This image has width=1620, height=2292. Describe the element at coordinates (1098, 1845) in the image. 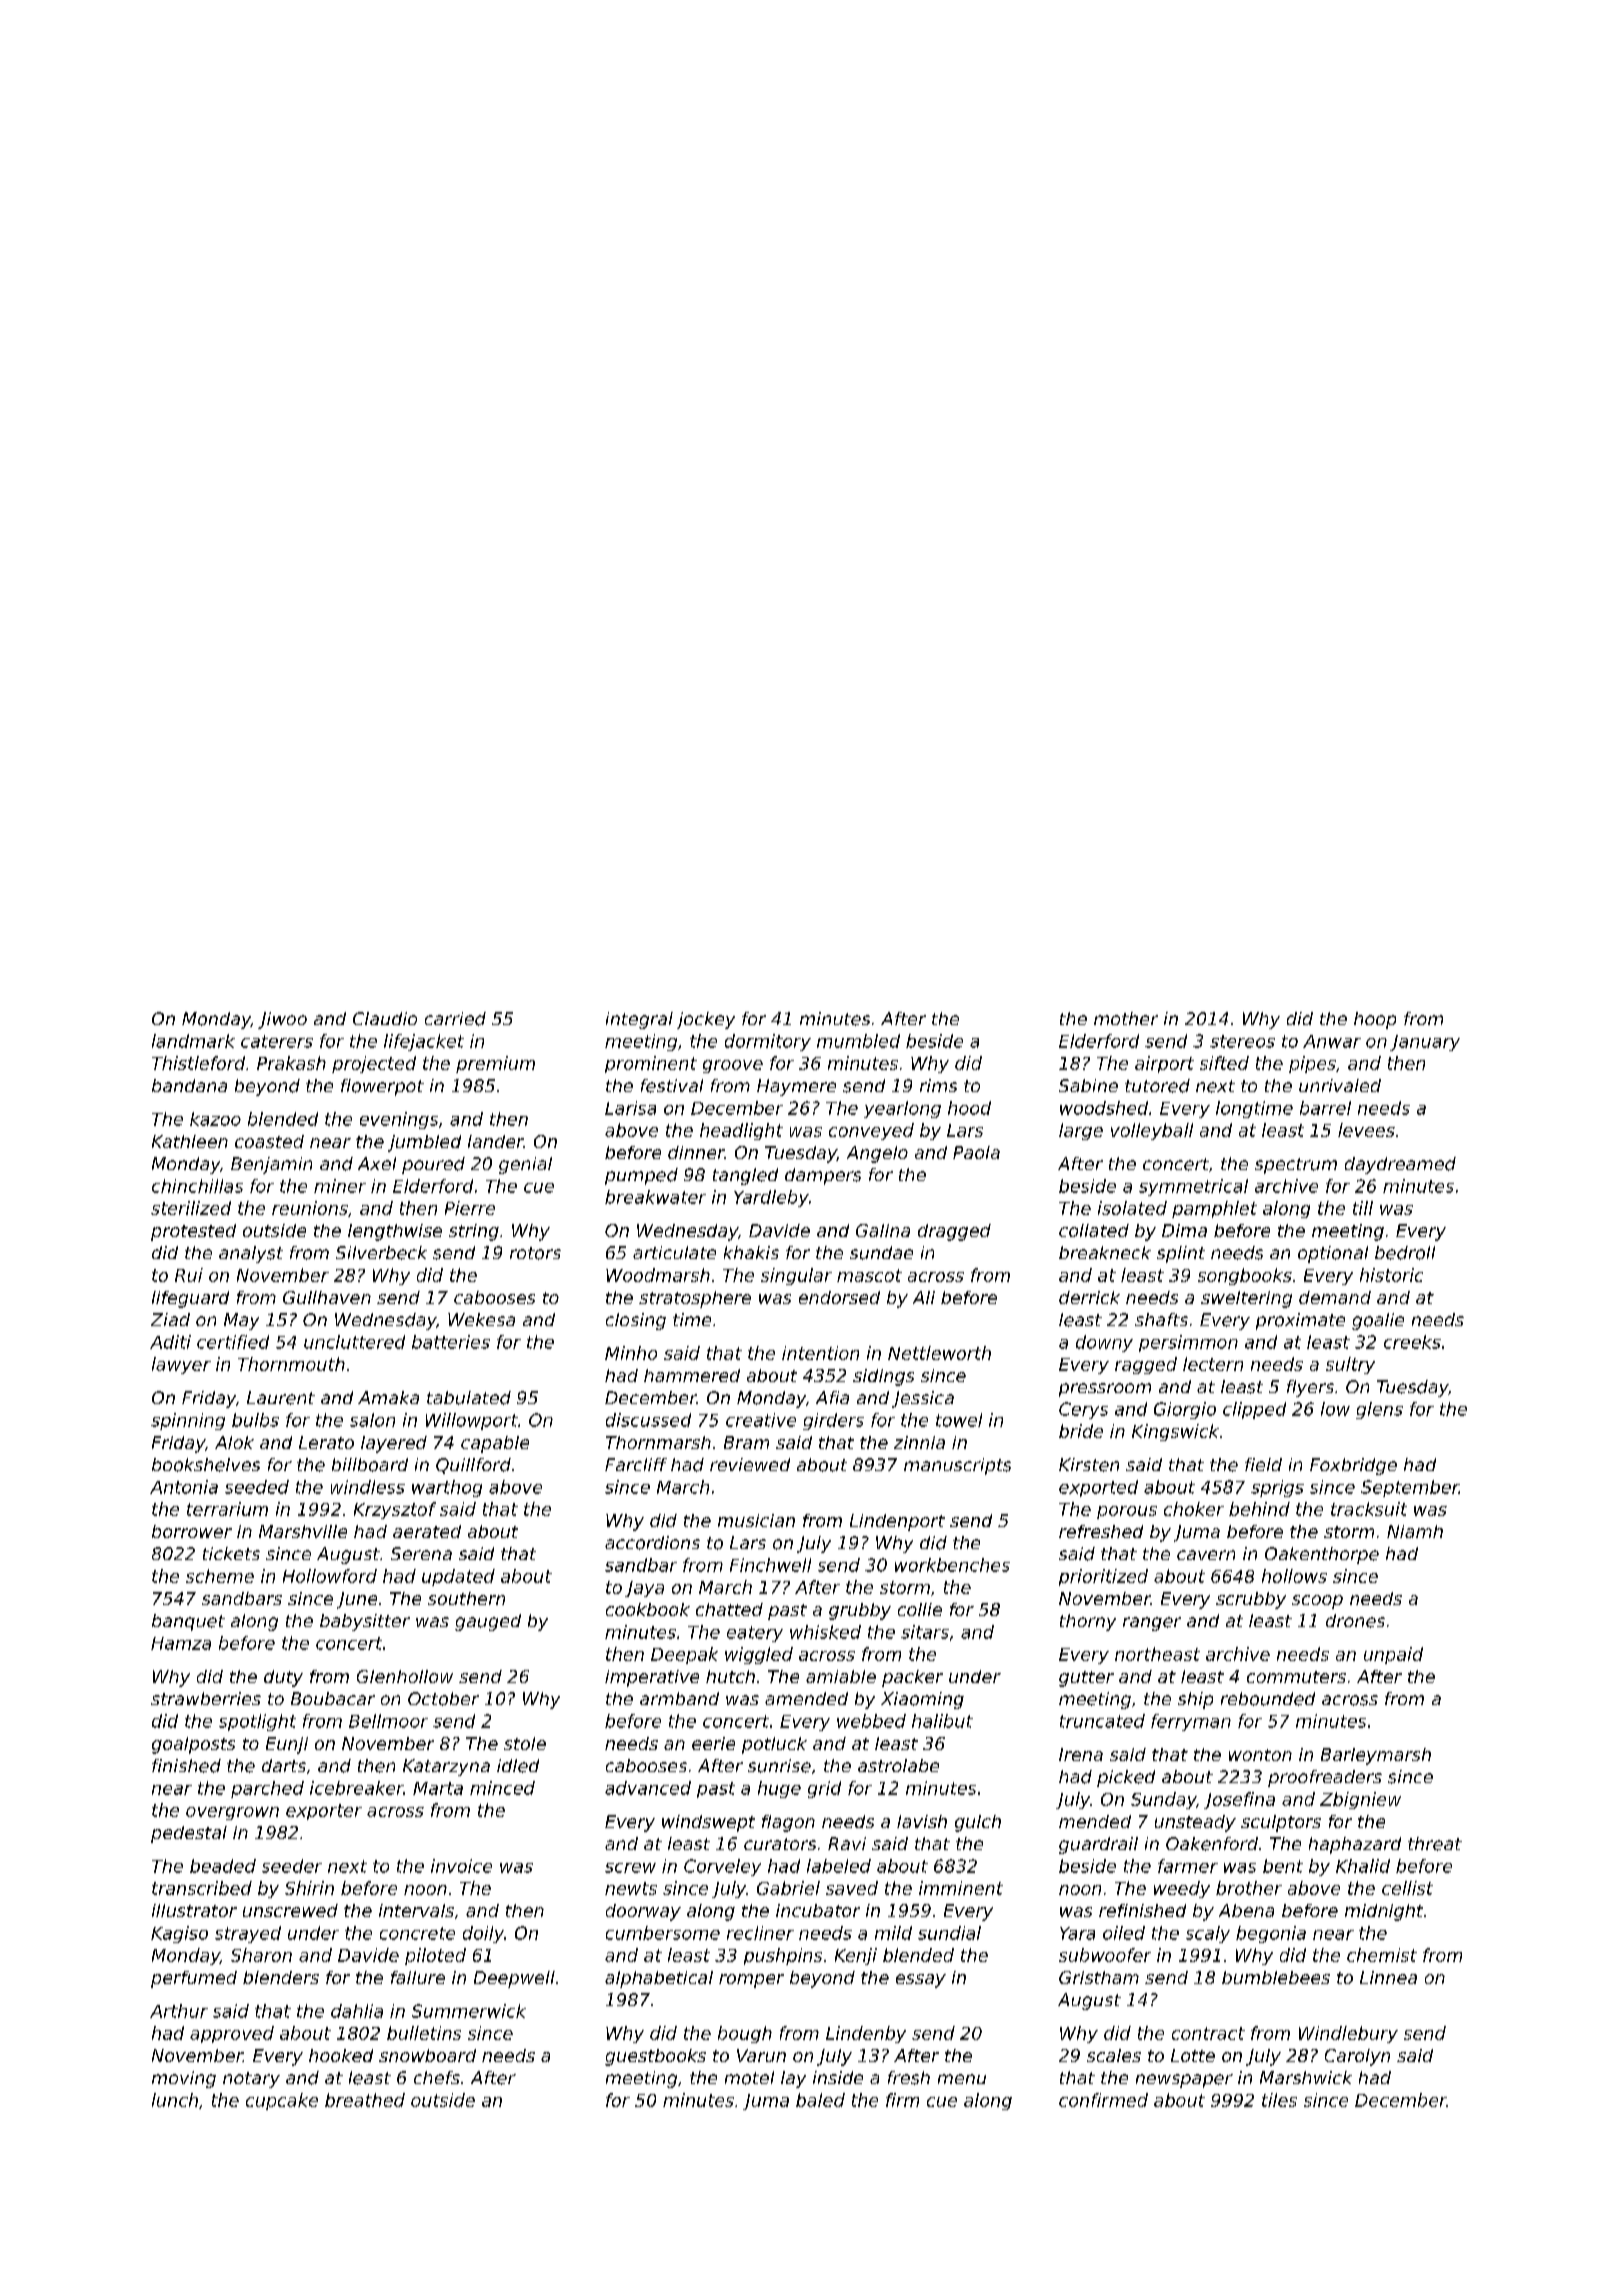

I see `guardrail` at that location.
